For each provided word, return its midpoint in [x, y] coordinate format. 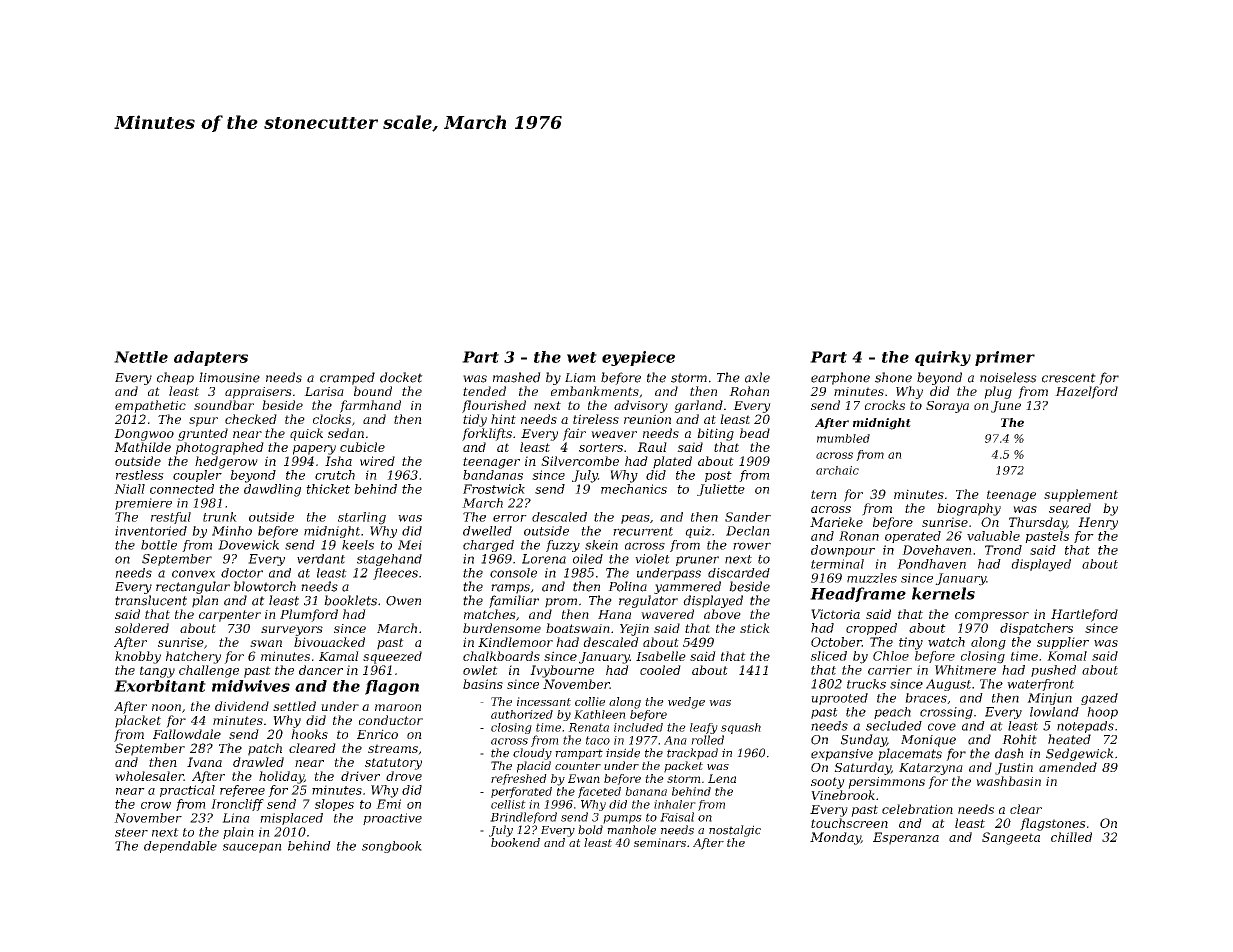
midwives [251, 686]
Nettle [141, 357]
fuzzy [563, 546]
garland [698, 406]
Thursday [1038, 523]
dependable [180, 847]
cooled [660, 670]
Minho [232, 531]
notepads [1085, 727]
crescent [1069, 378]
